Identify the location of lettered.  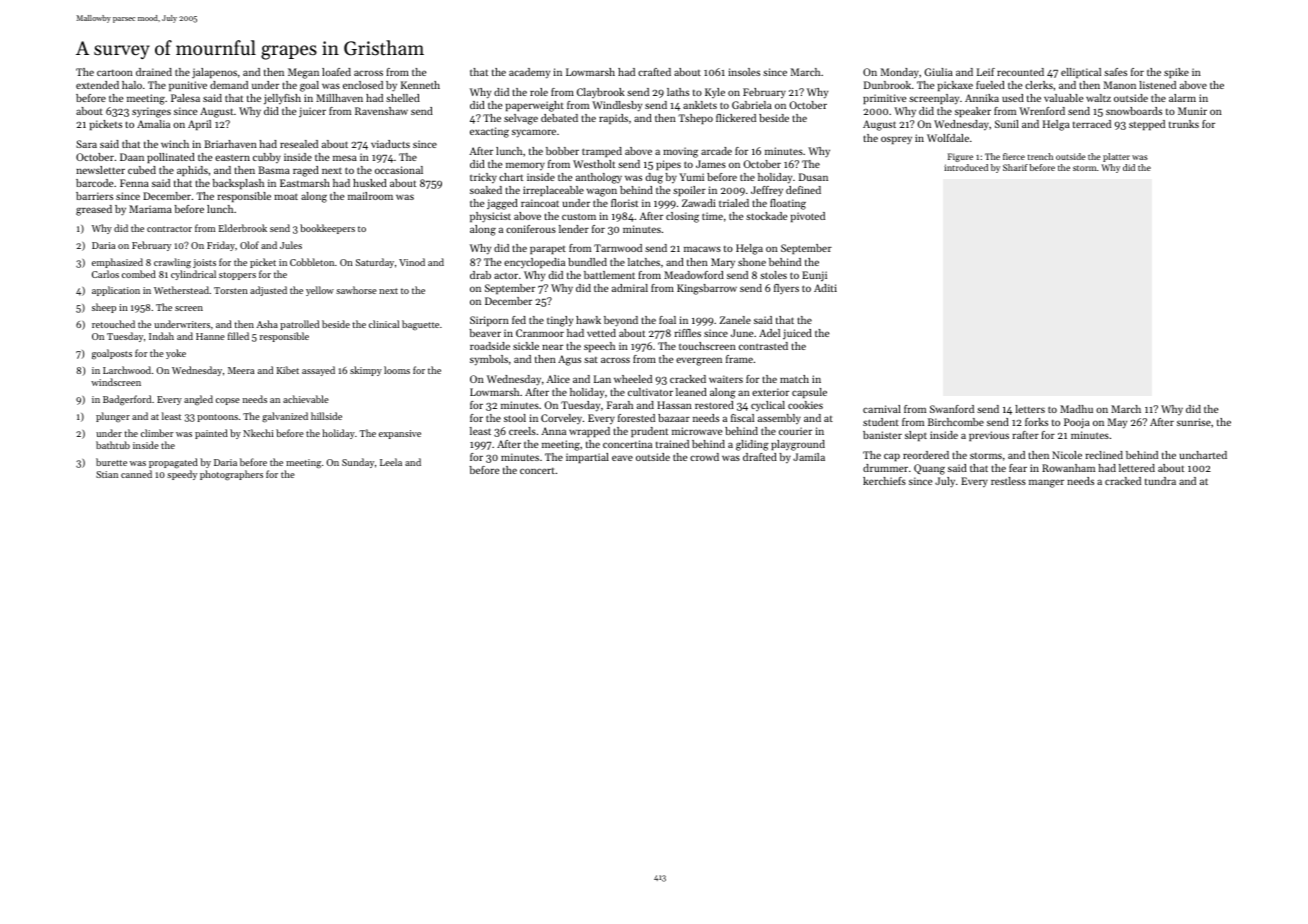
(1137, 468).
